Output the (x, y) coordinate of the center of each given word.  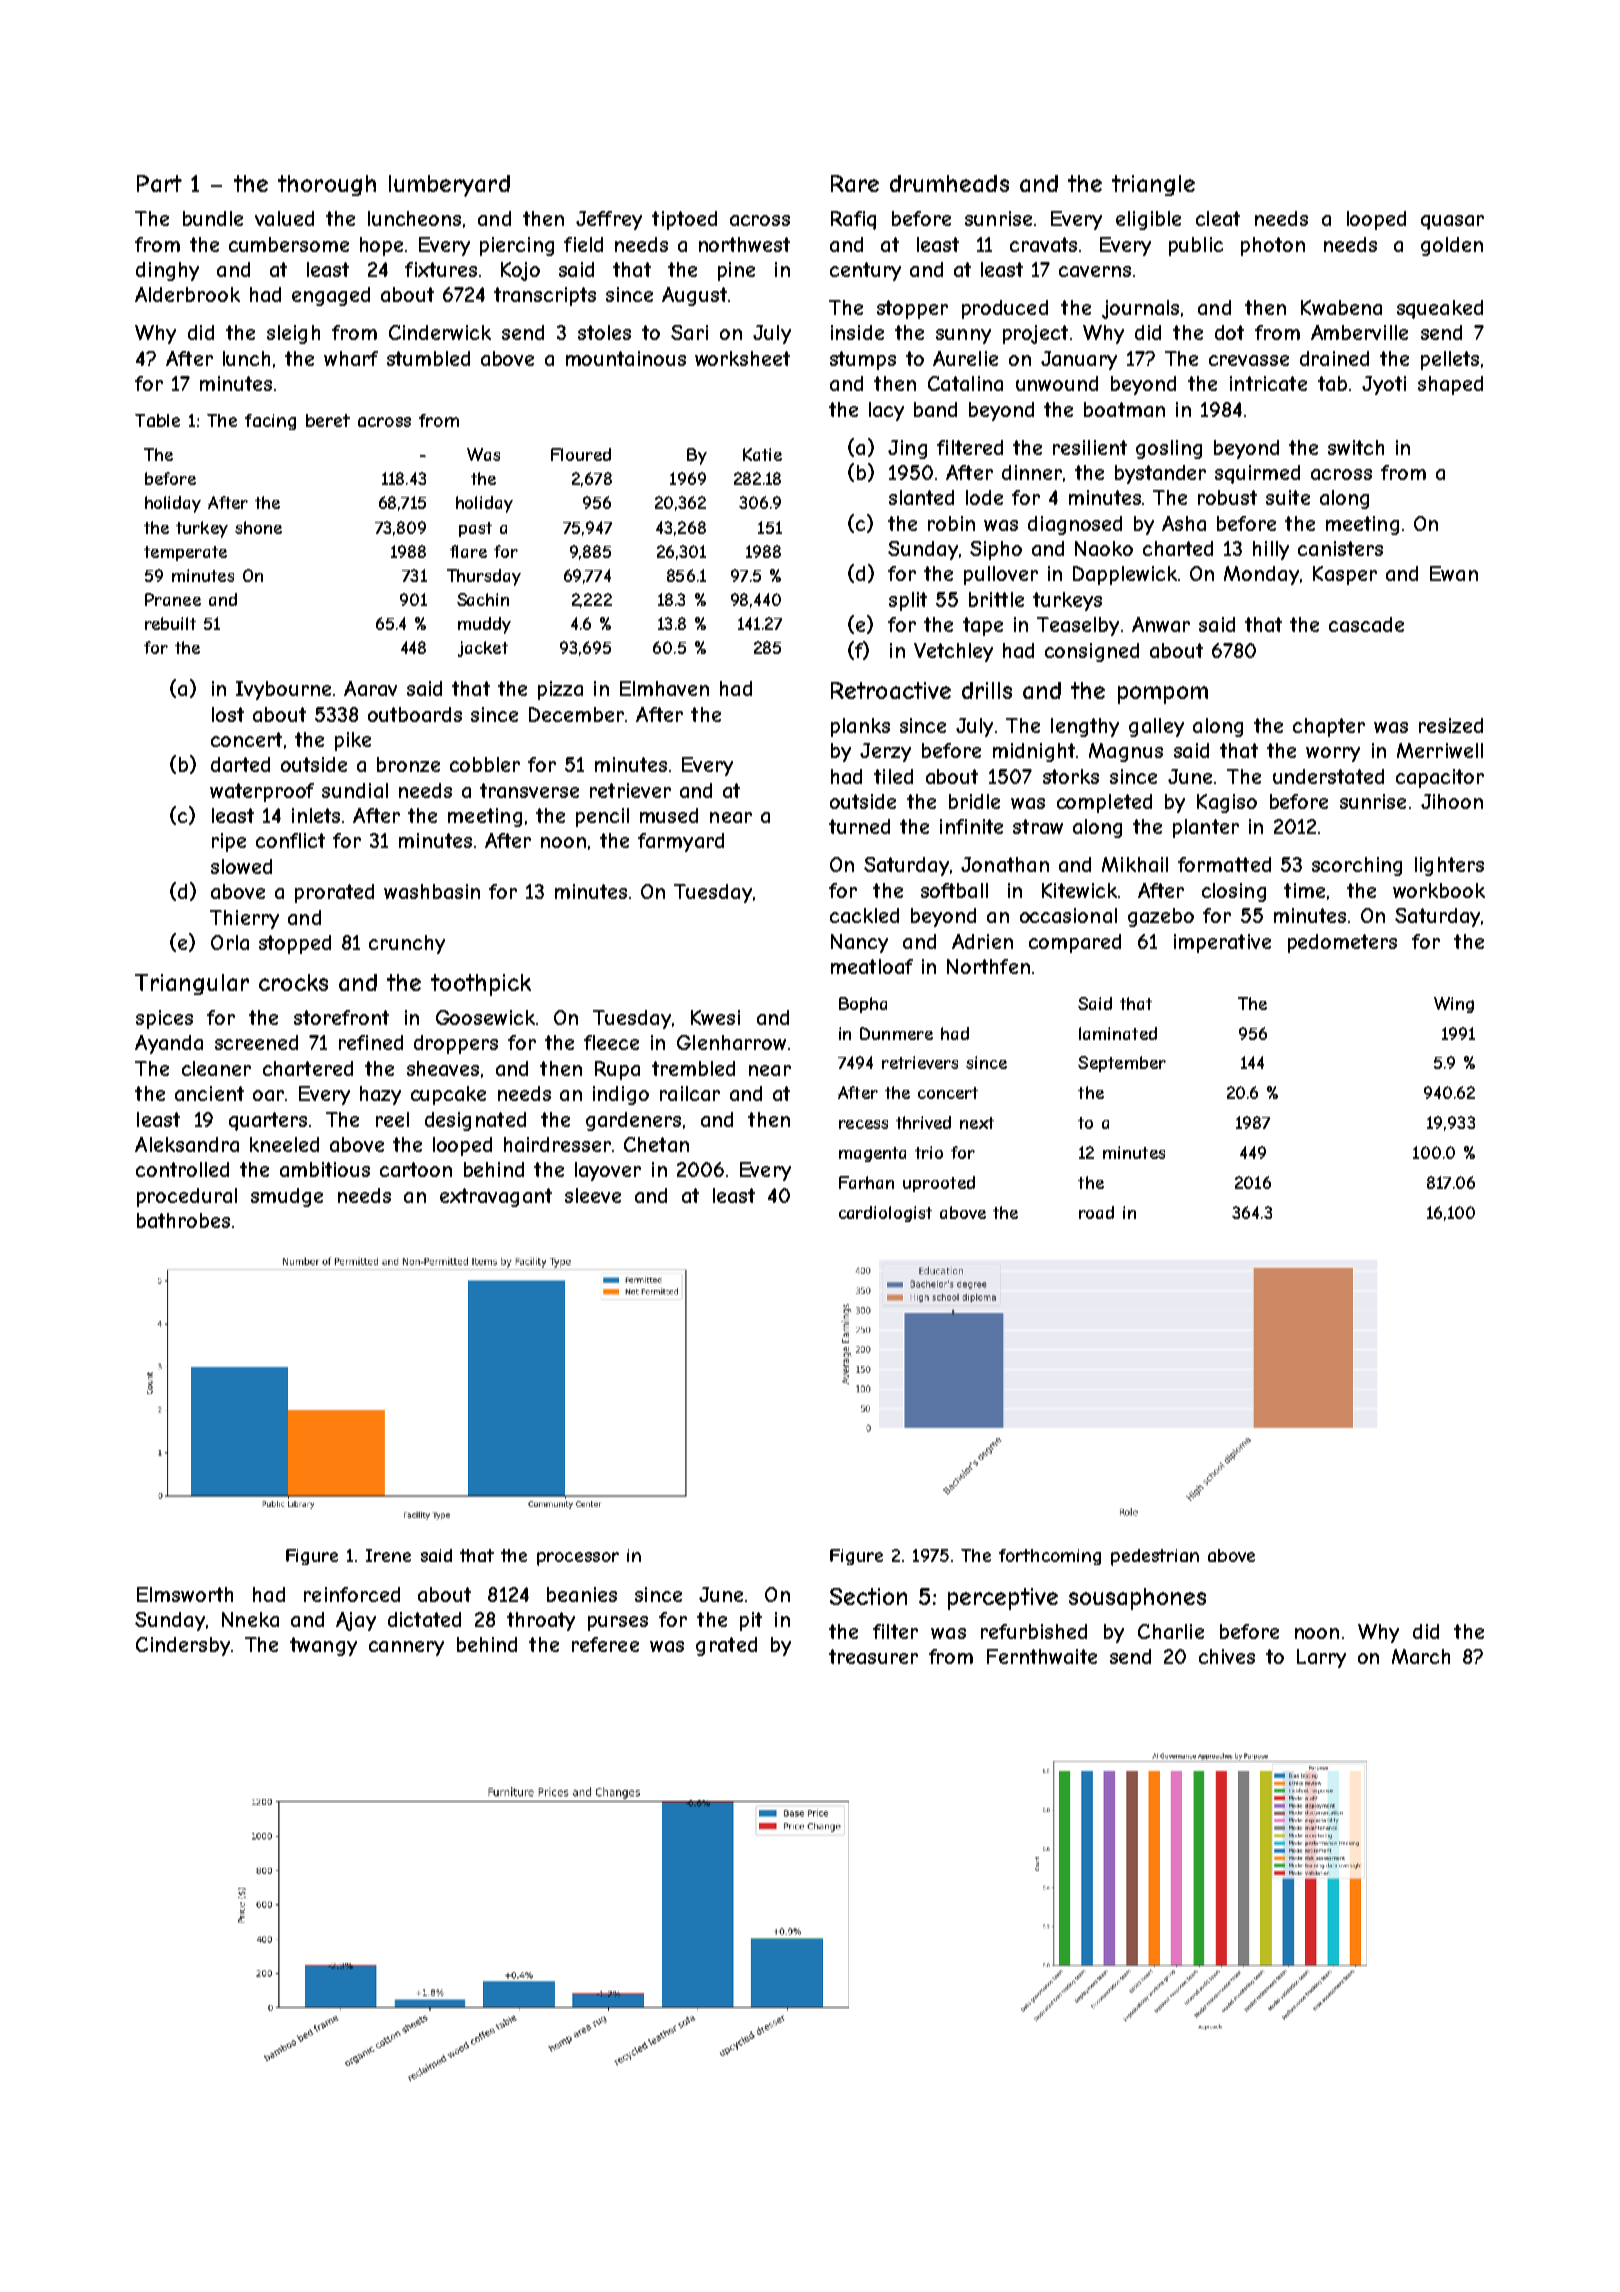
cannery (406, 1648)
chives (1227, 1656)
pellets (1450, 360)
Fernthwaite (1042, 1656)
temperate (185, 553)
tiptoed (684, 220)
